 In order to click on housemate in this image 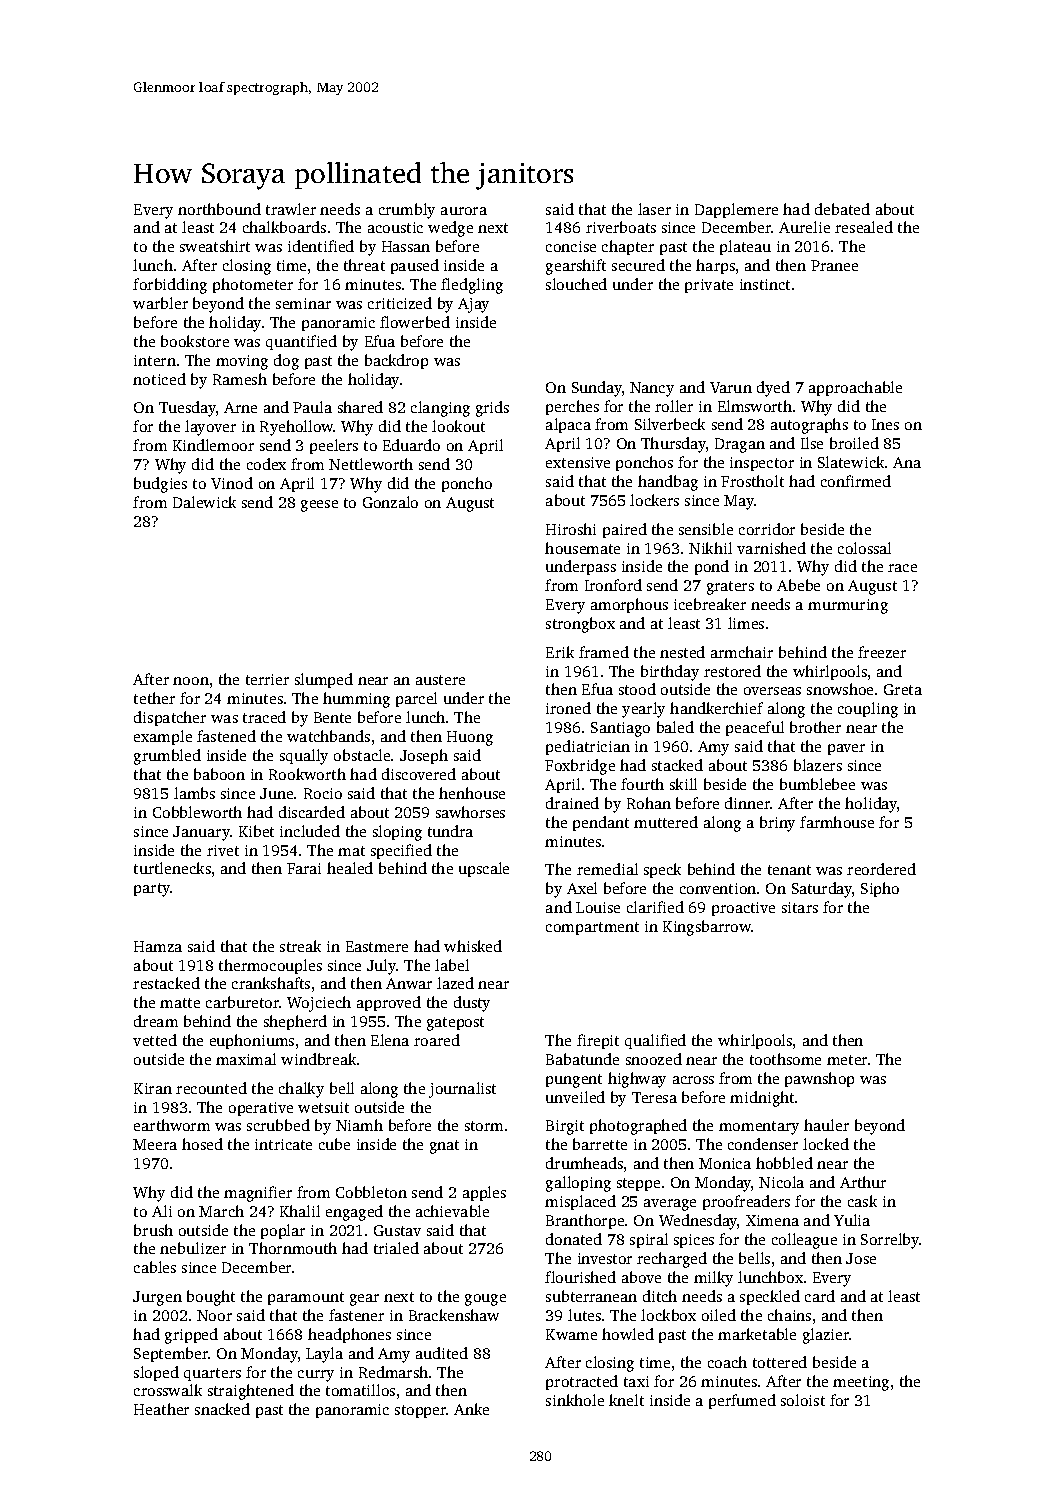, I will do `click(582, 548)`.
